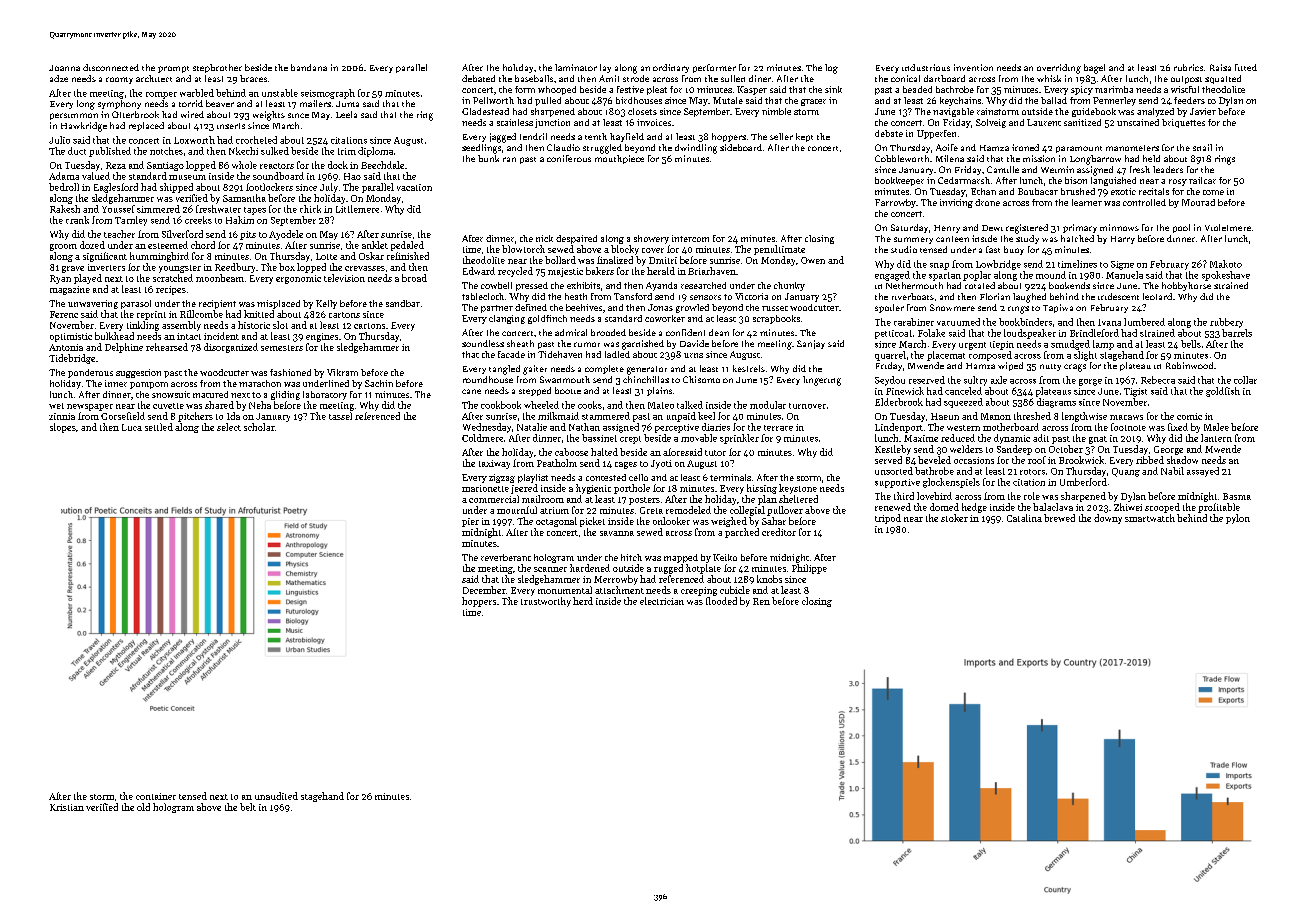  What do you see at coordinates (248, 807) in the screenshot?
I see `belt` at bounding box center [248, 807].
